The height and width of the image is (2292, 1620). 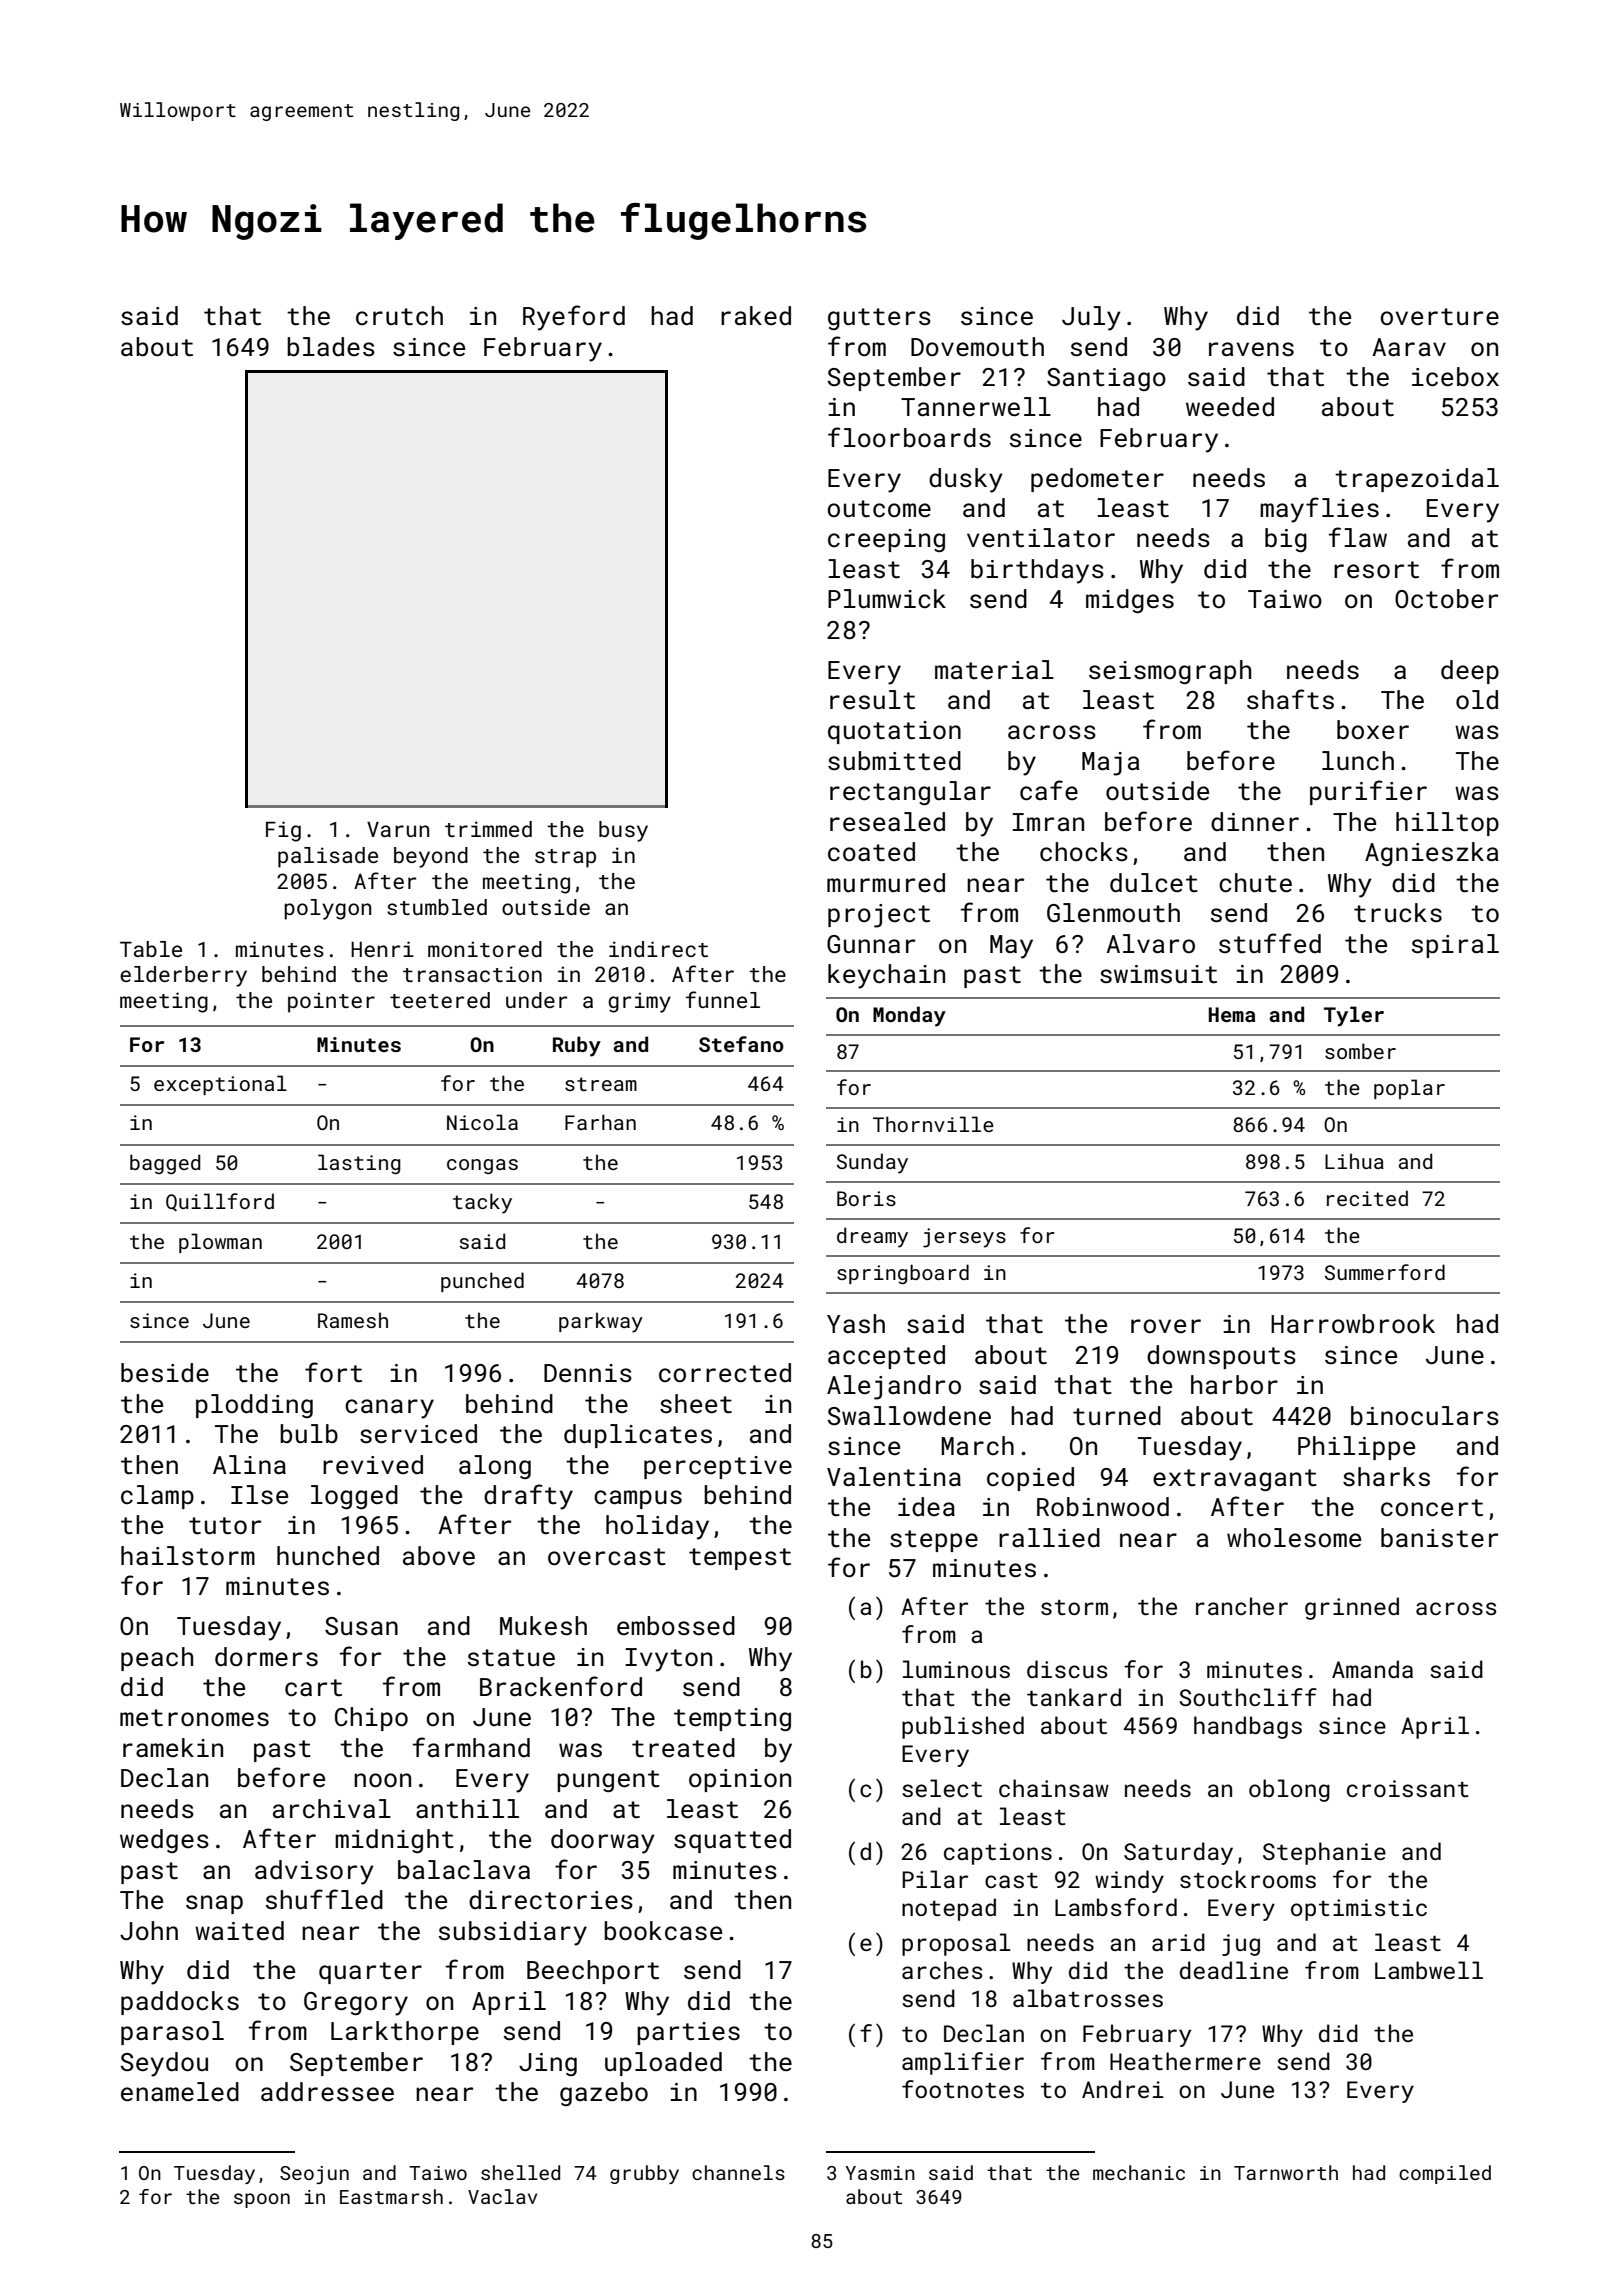 What do you see at coordinates (1248, 1697) in the image?
I see `Southcliff` at bounding box center [1248, 1697].
